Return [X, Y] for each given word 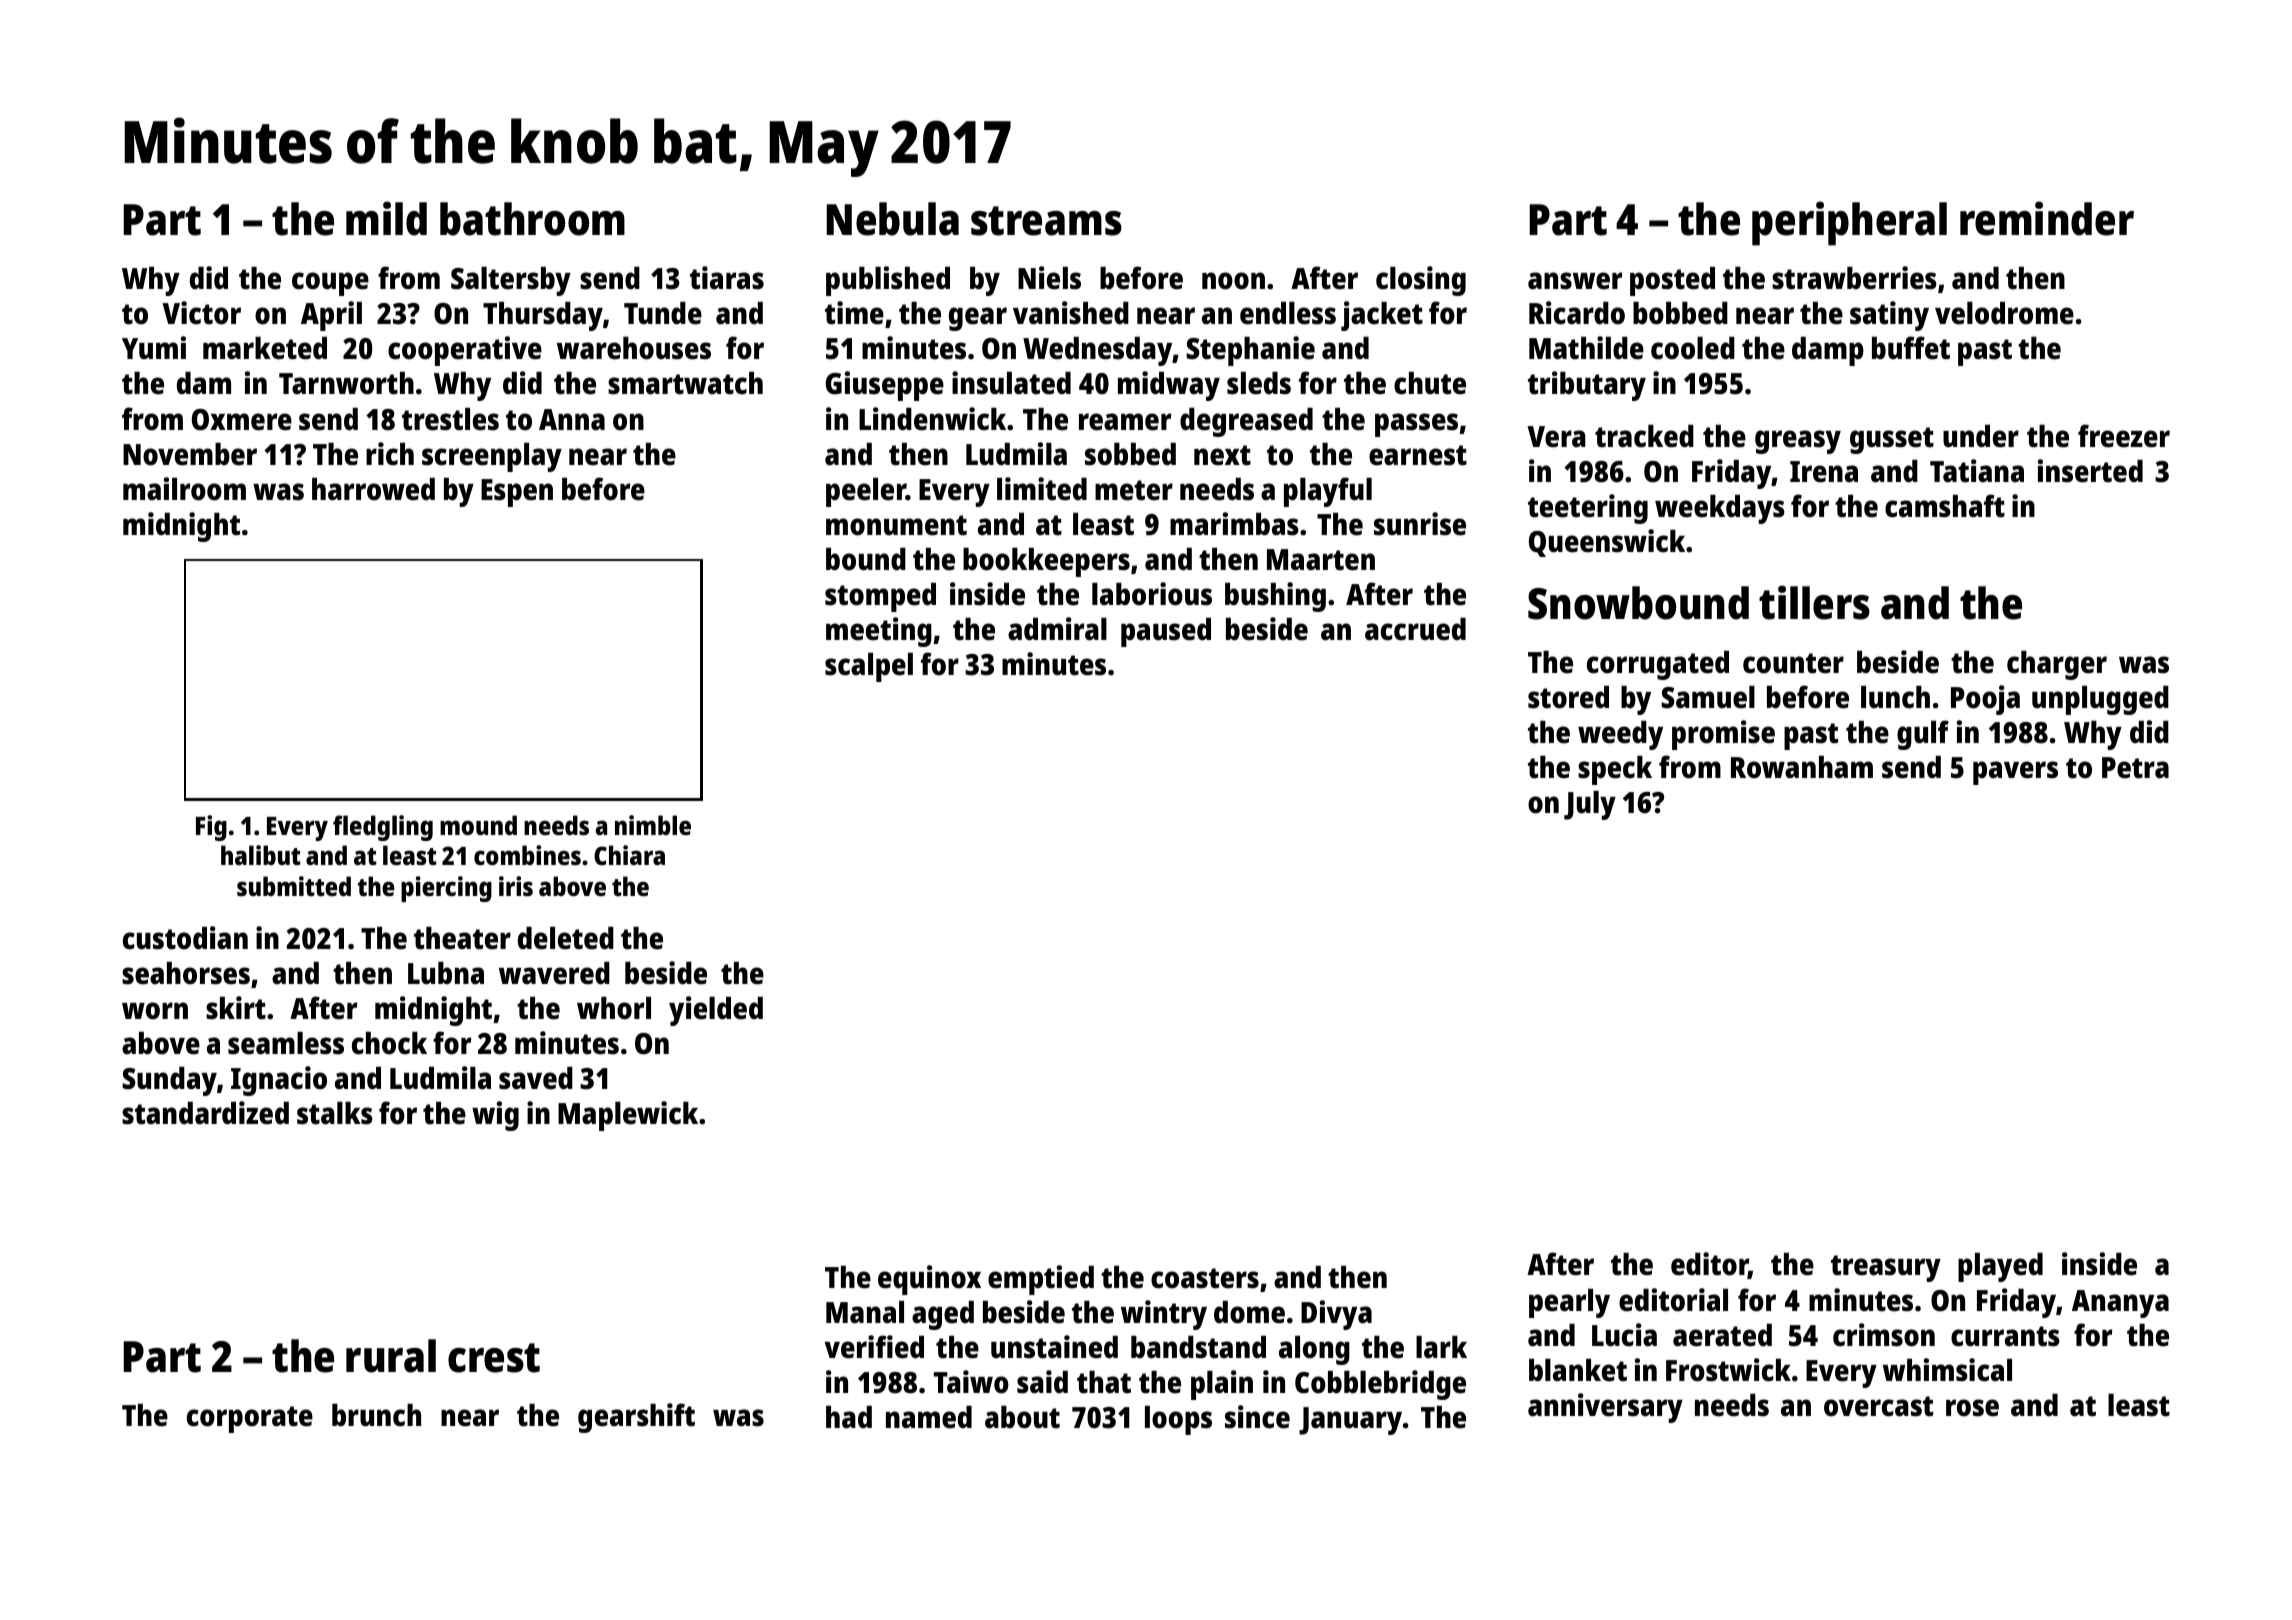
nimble [653, 825]
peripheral [1849, 223]
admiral [1057, 629]
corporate [250, 1419]
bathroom [532, 219]
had [849, 1417]
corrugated [1658, 665]
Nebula [892, 219]
